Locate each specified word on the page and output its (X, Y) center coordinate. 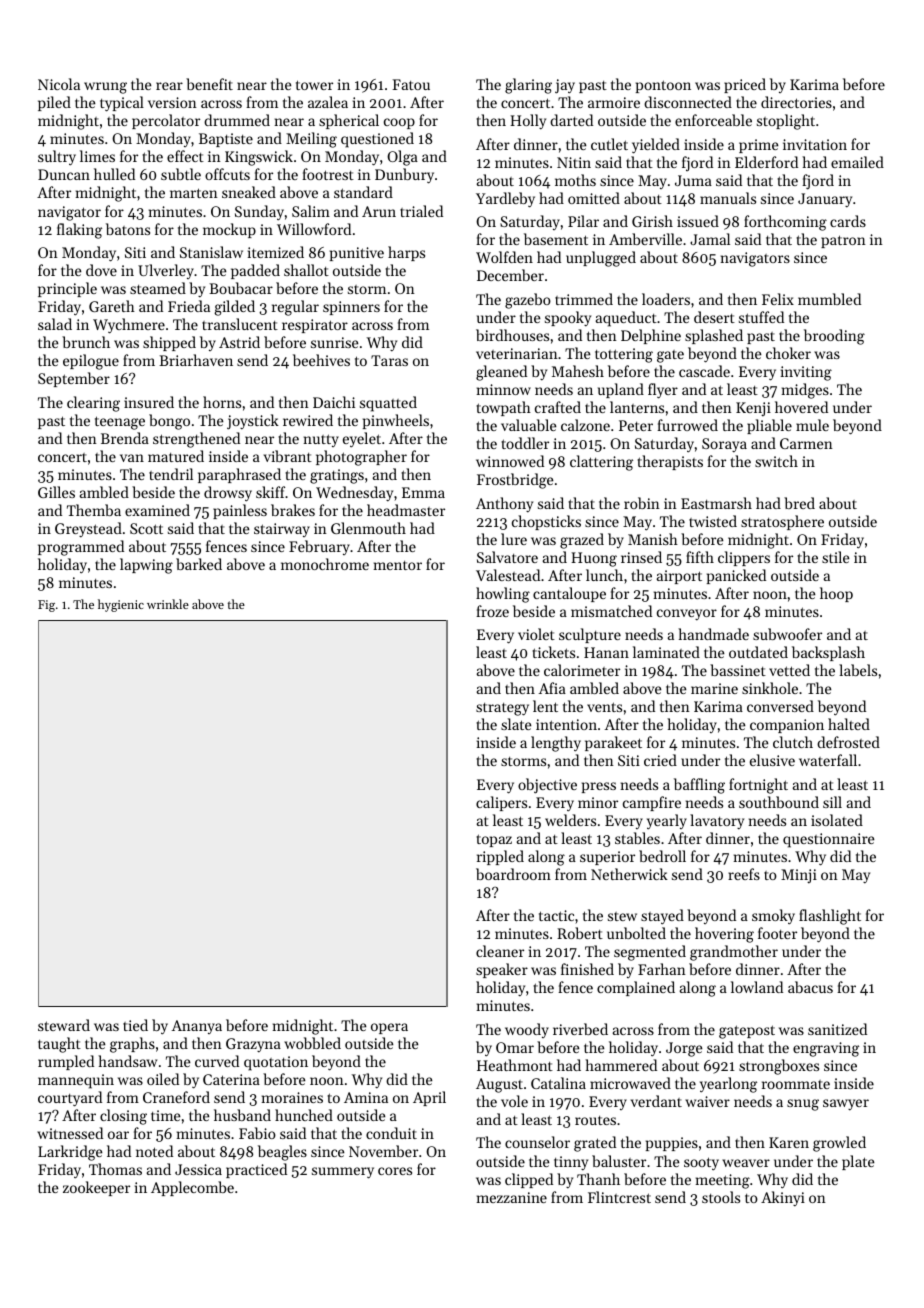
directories (796, 102)
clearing (93, 404)
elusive (772, 760)
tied (135, 1025)
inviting (806, 373)
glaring (528, 86)
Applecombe (192, 1188)
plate (858, 1162)
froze (492, 611)
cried (660, 760)
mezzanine (512, 1197)
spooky (568, 318)
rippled (500, 857)
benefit (209, 84)
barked (199, 564)
